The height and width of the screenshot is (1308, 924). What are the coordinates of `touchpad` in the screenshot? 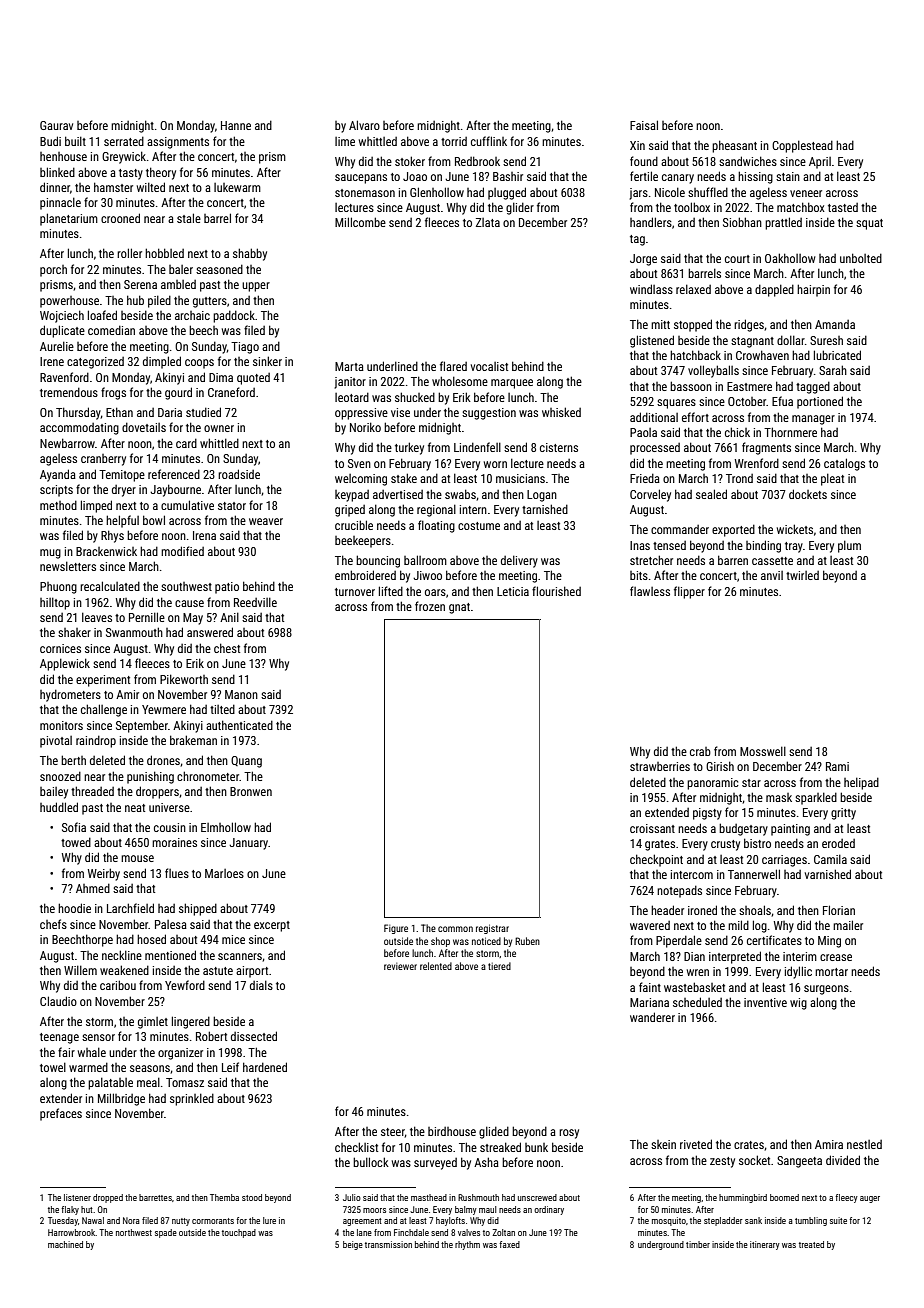 It's located at (239, 1233).
